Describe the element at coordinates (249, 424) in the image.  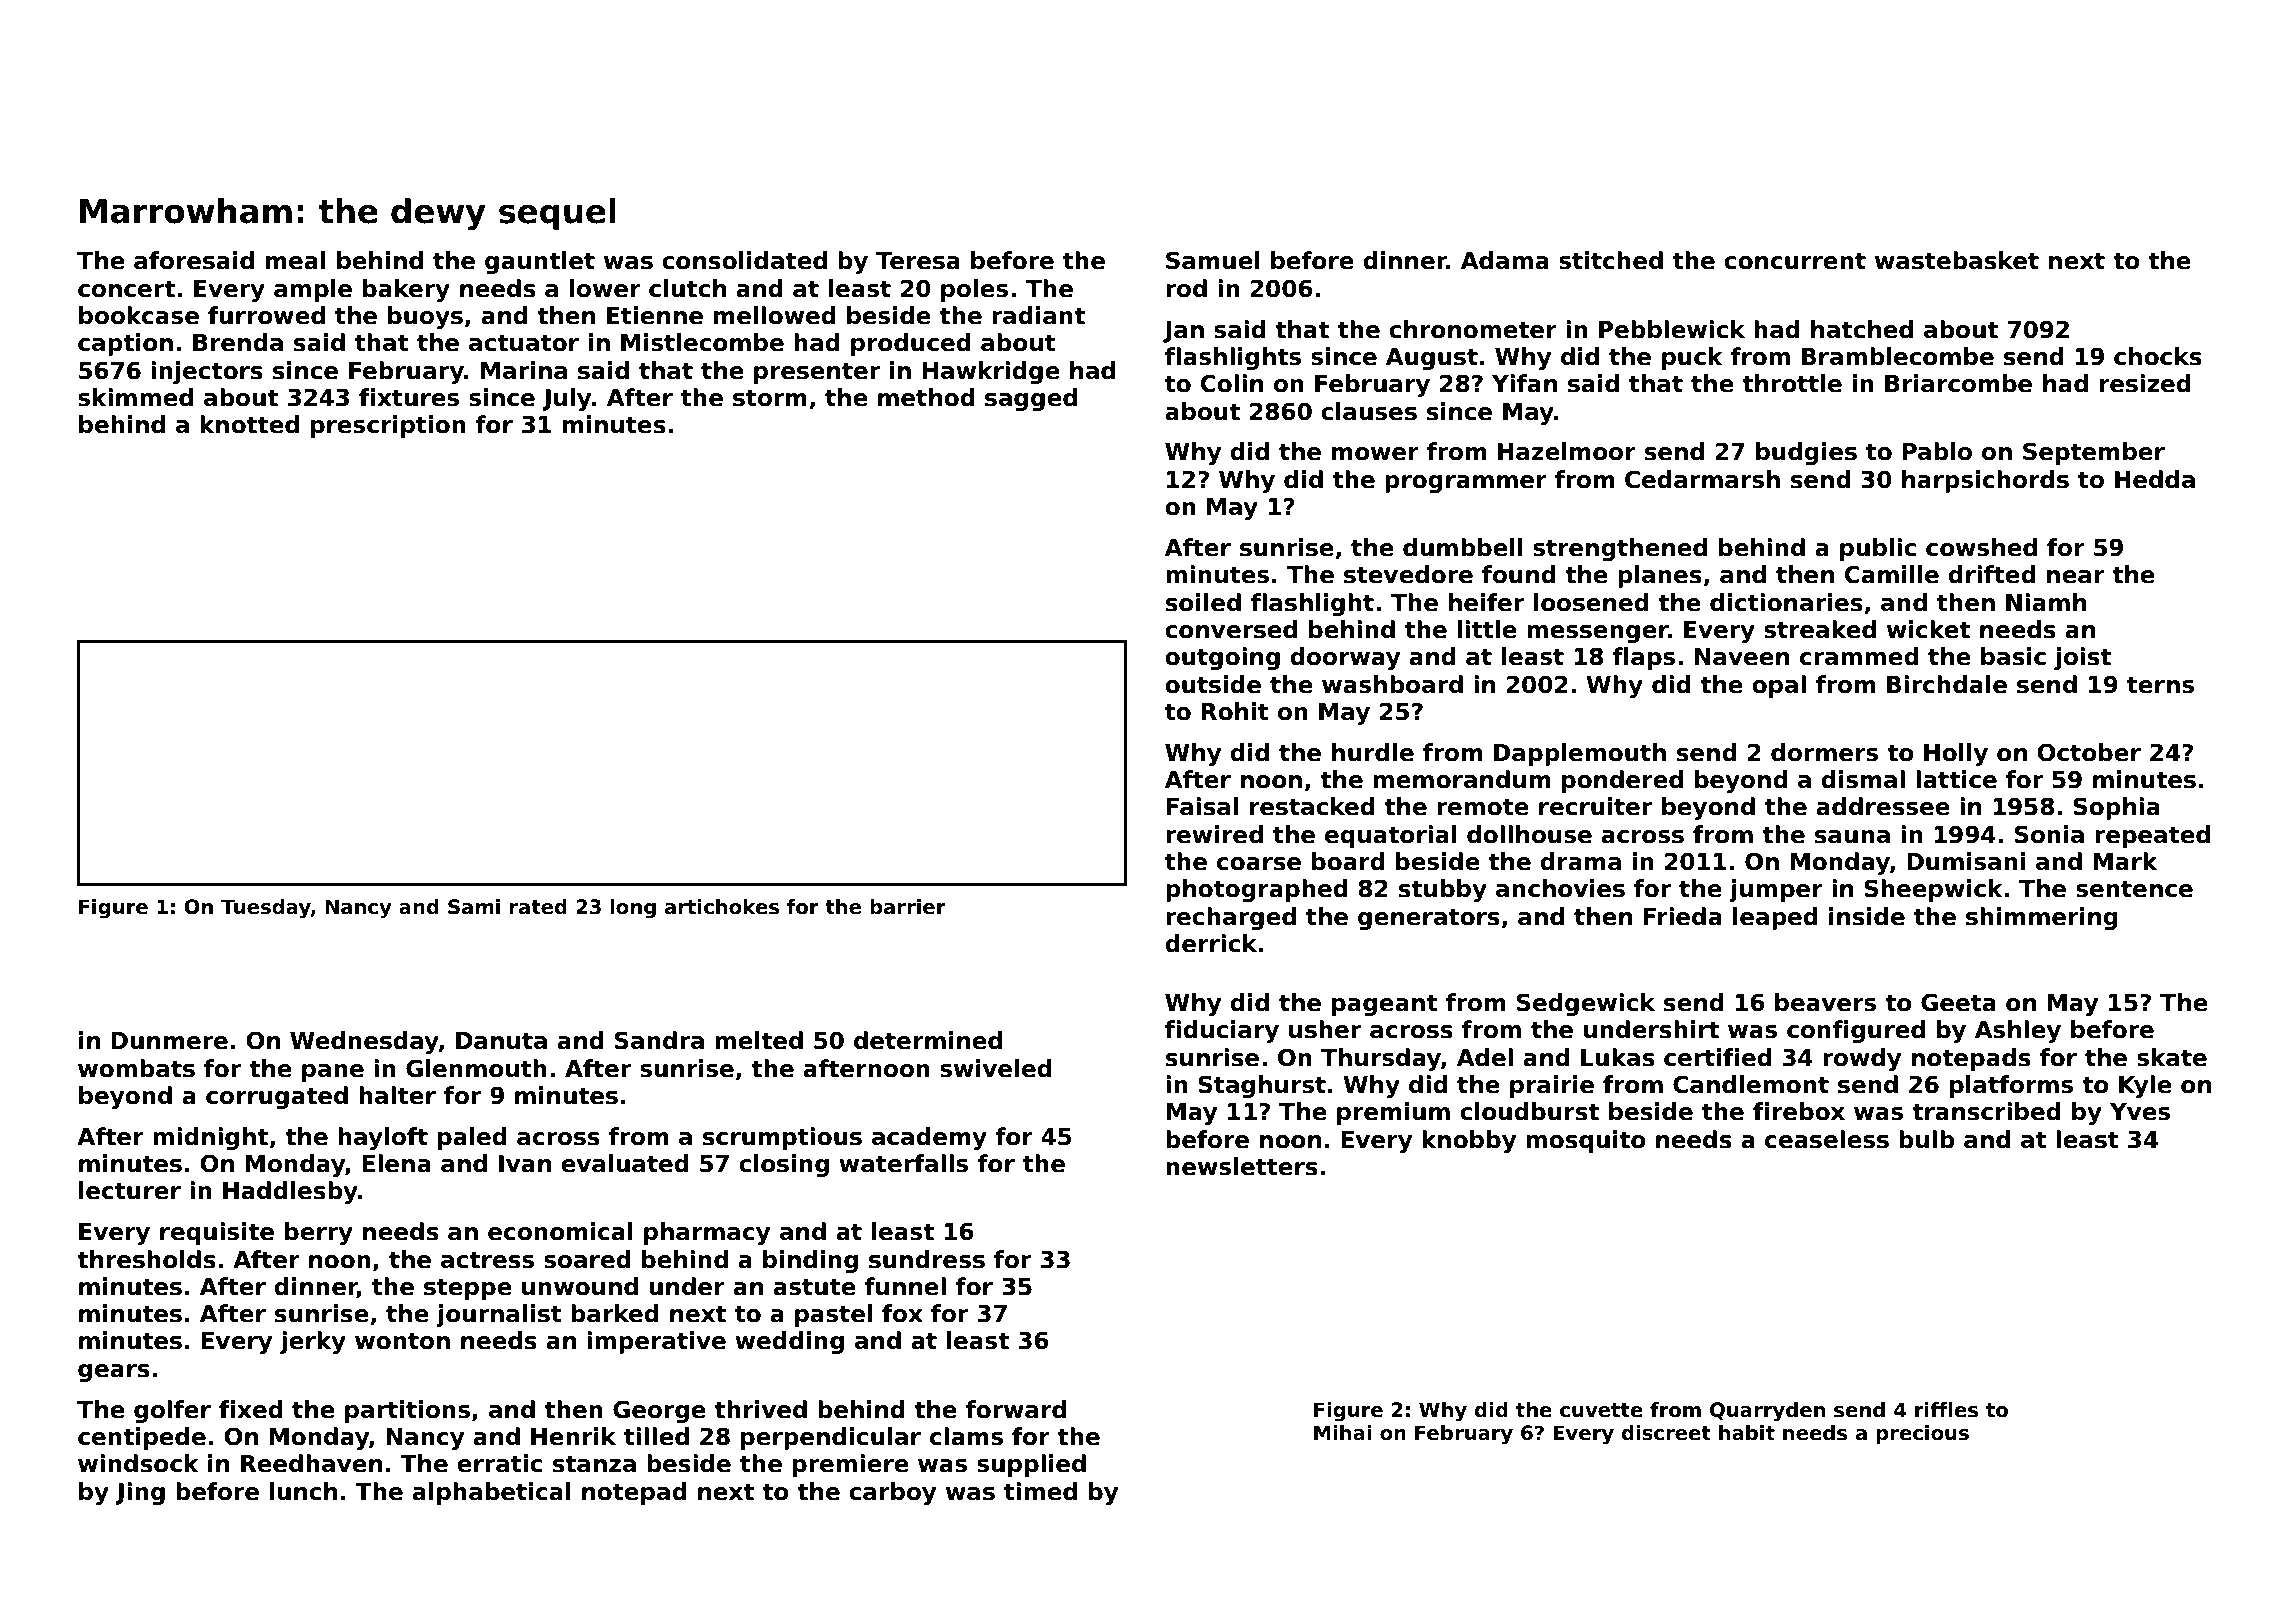
I see `knotted` at that location.
